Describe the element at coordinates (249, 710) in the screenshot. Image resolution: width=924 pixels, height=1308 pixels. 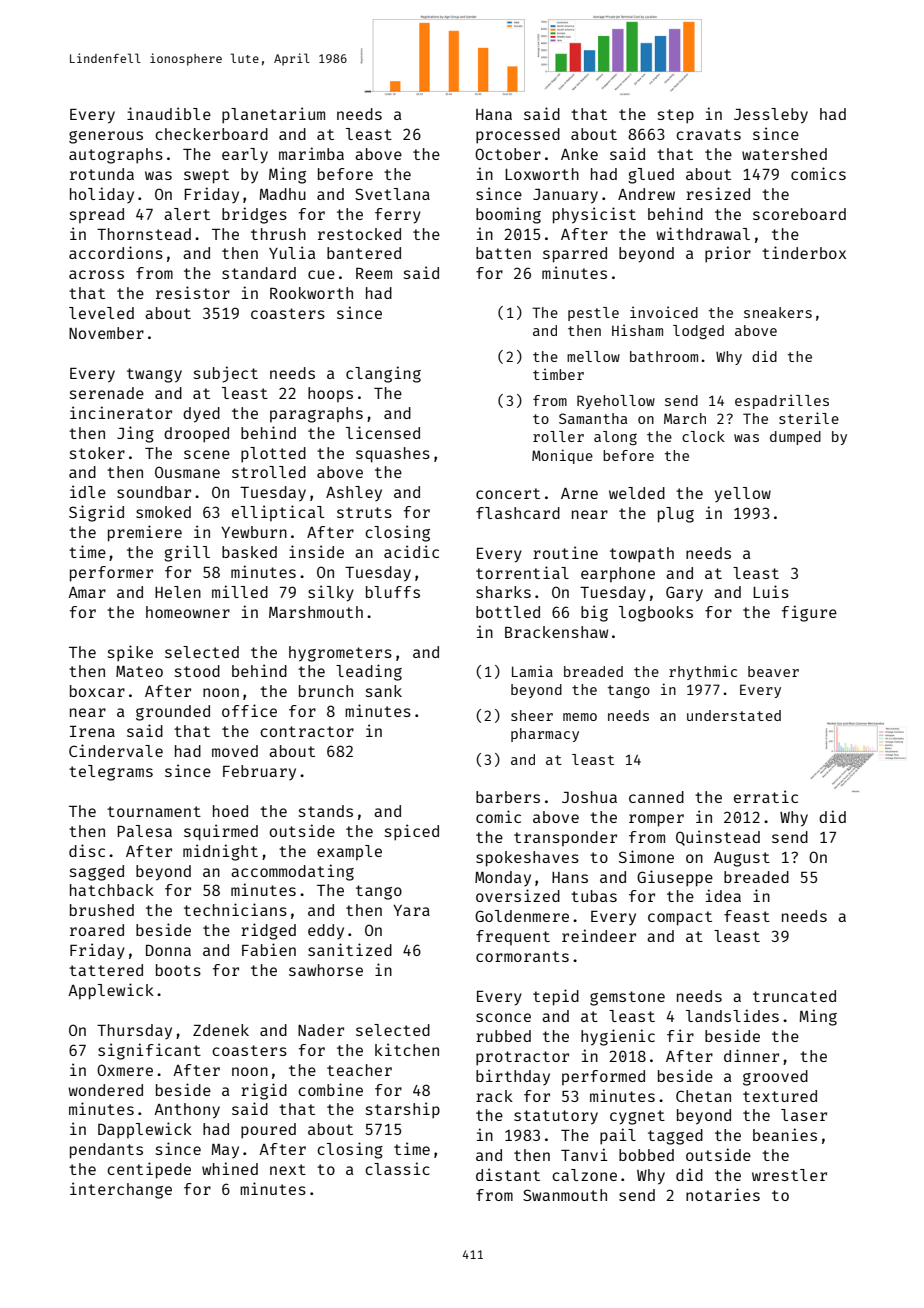
I see `office` at that location.
